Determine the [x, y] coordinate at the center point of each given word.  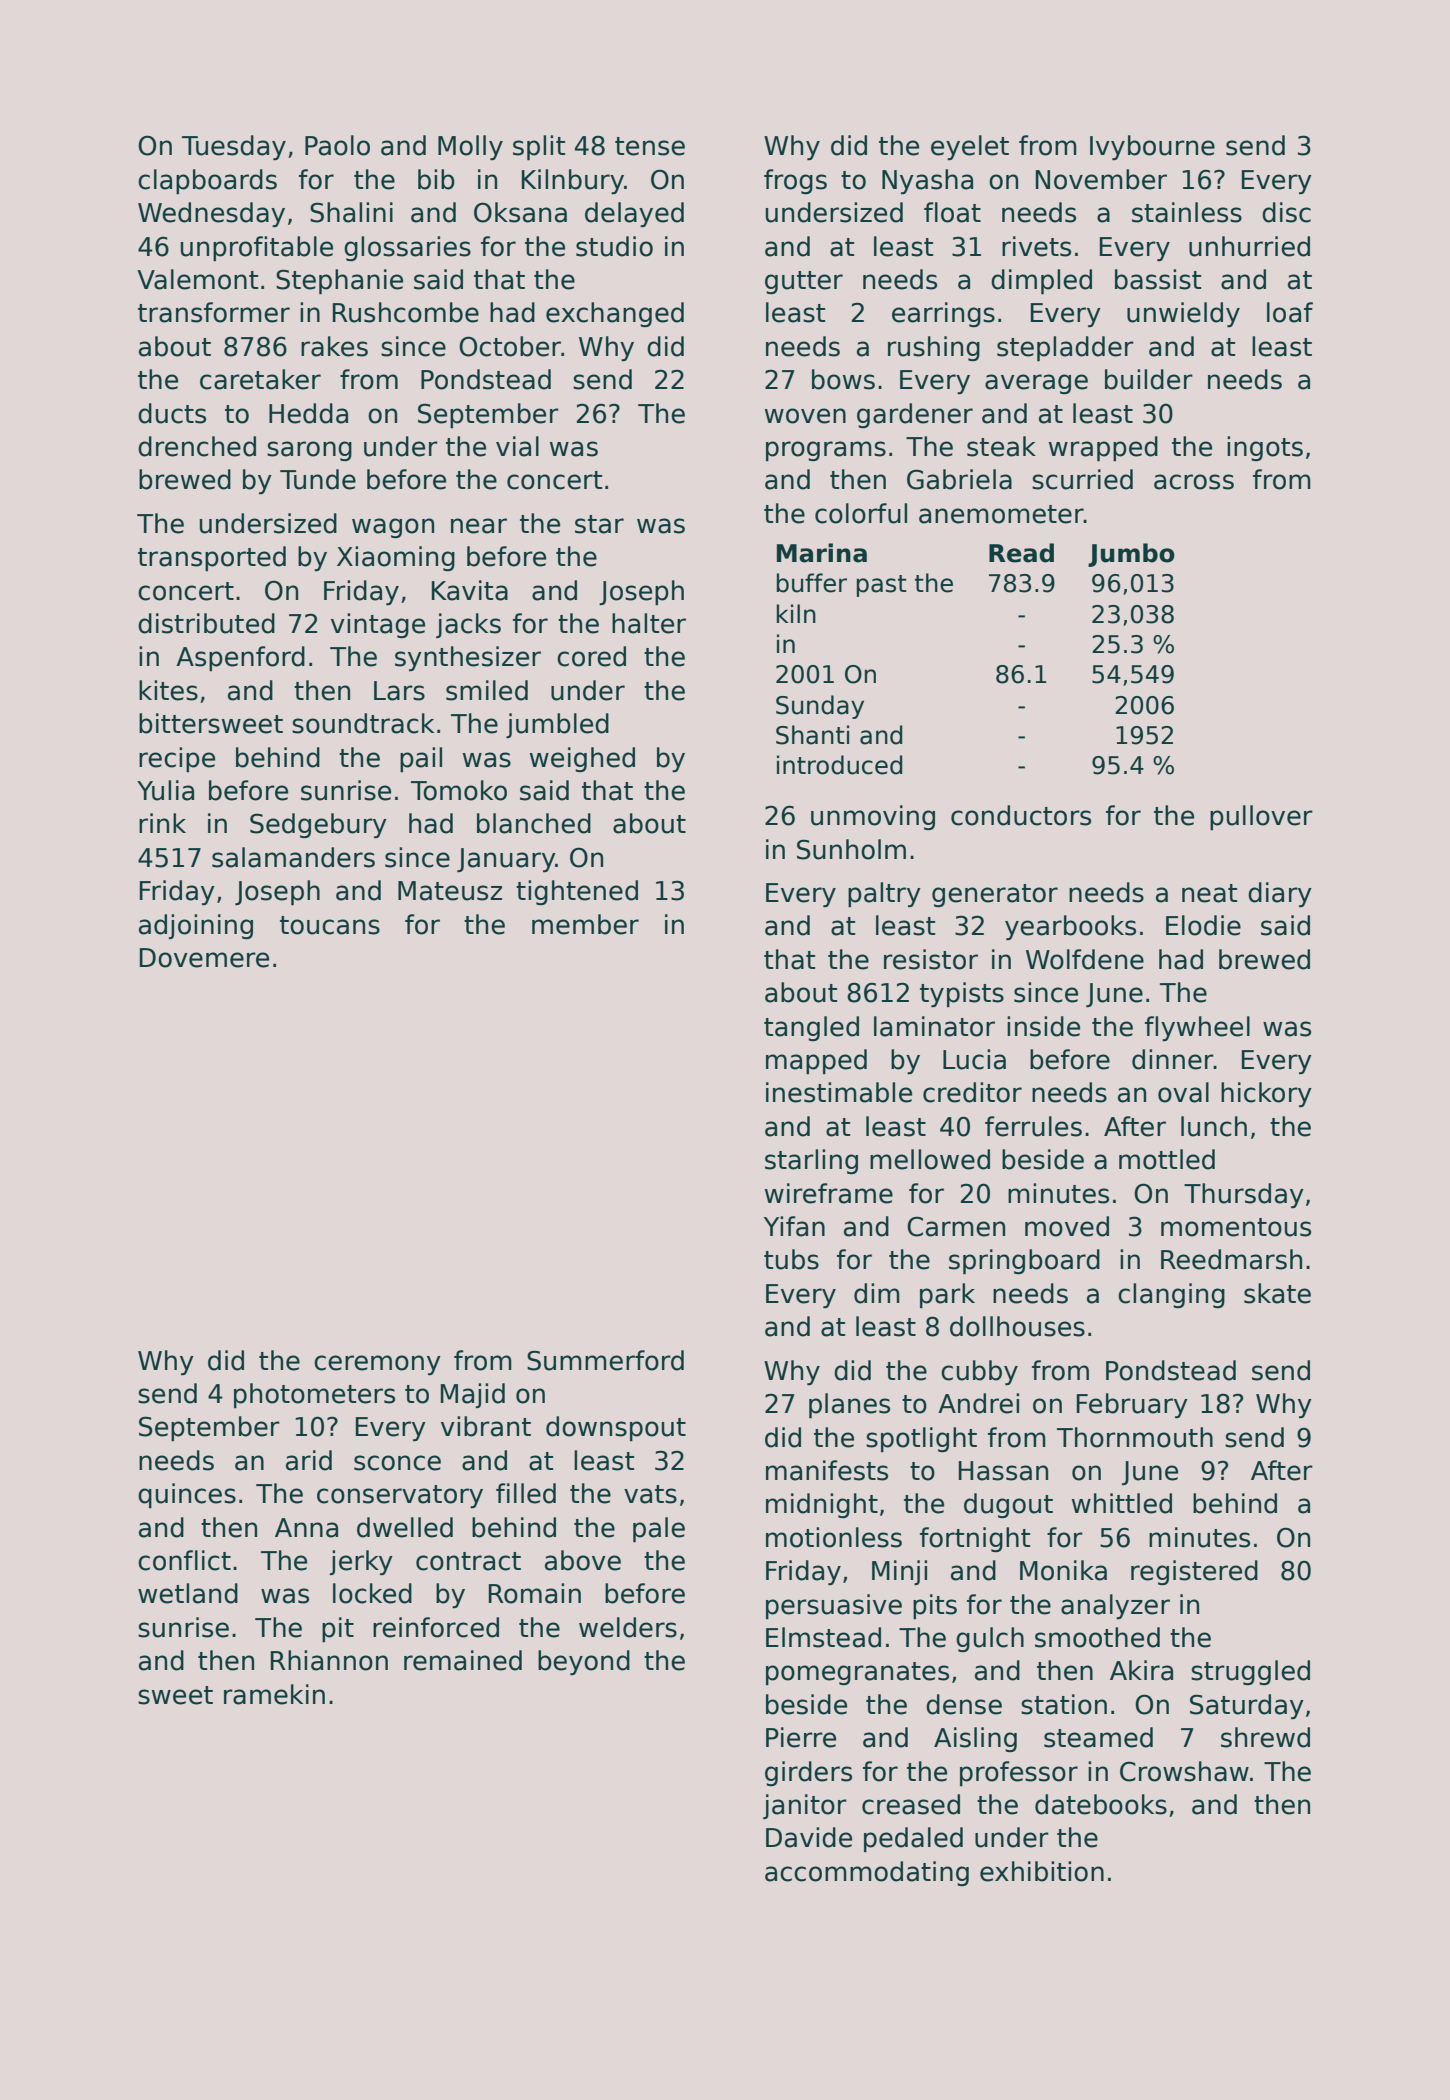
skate [1277, 1293]
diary [1280, 894]
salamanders [293, 857]
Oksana [520, 212]
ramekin [274, 1694]
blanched [534, 823]
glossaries [407, 248]
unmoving [873, 817]
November [1101, 179]
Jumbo [1131, 555]
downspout [616, 1428]
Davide [809, 1837]
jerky [361, 1562]
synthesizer [468, 658]
